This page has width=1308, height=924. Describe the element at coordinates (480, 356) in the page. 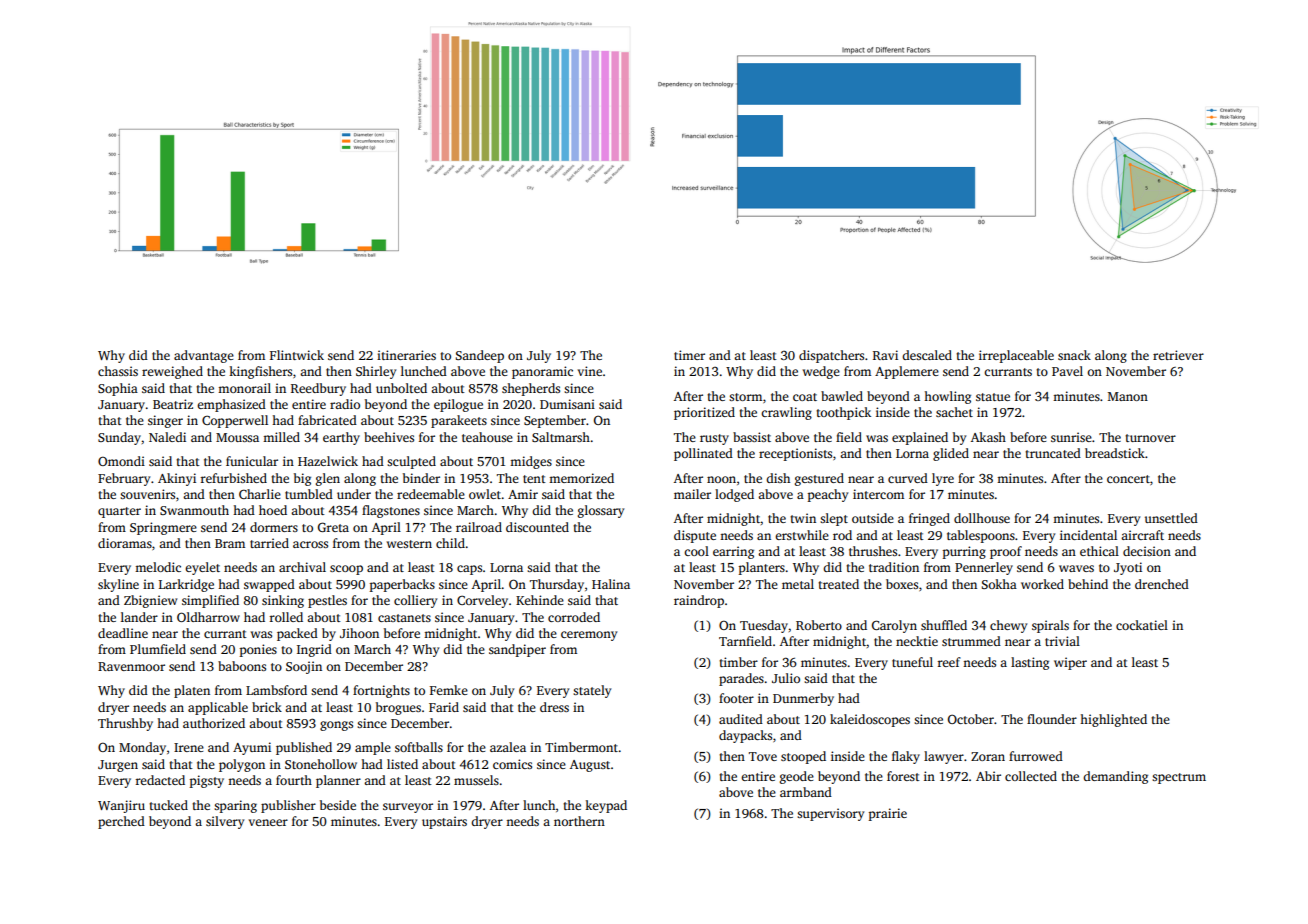

I see `Sandeep` at that location.
